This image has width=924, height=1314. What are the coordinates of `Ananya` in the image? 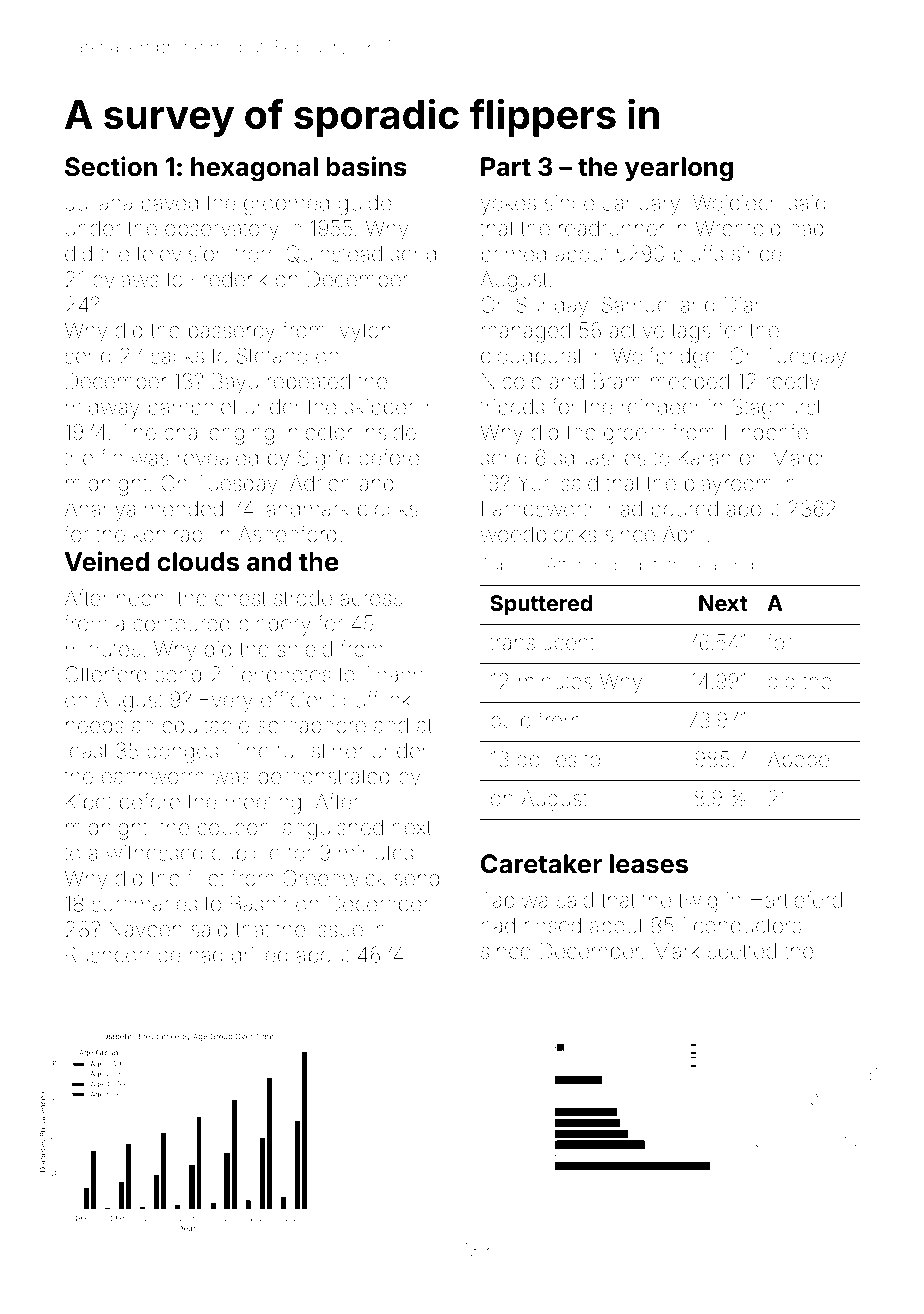 It's located at (100, 511).
